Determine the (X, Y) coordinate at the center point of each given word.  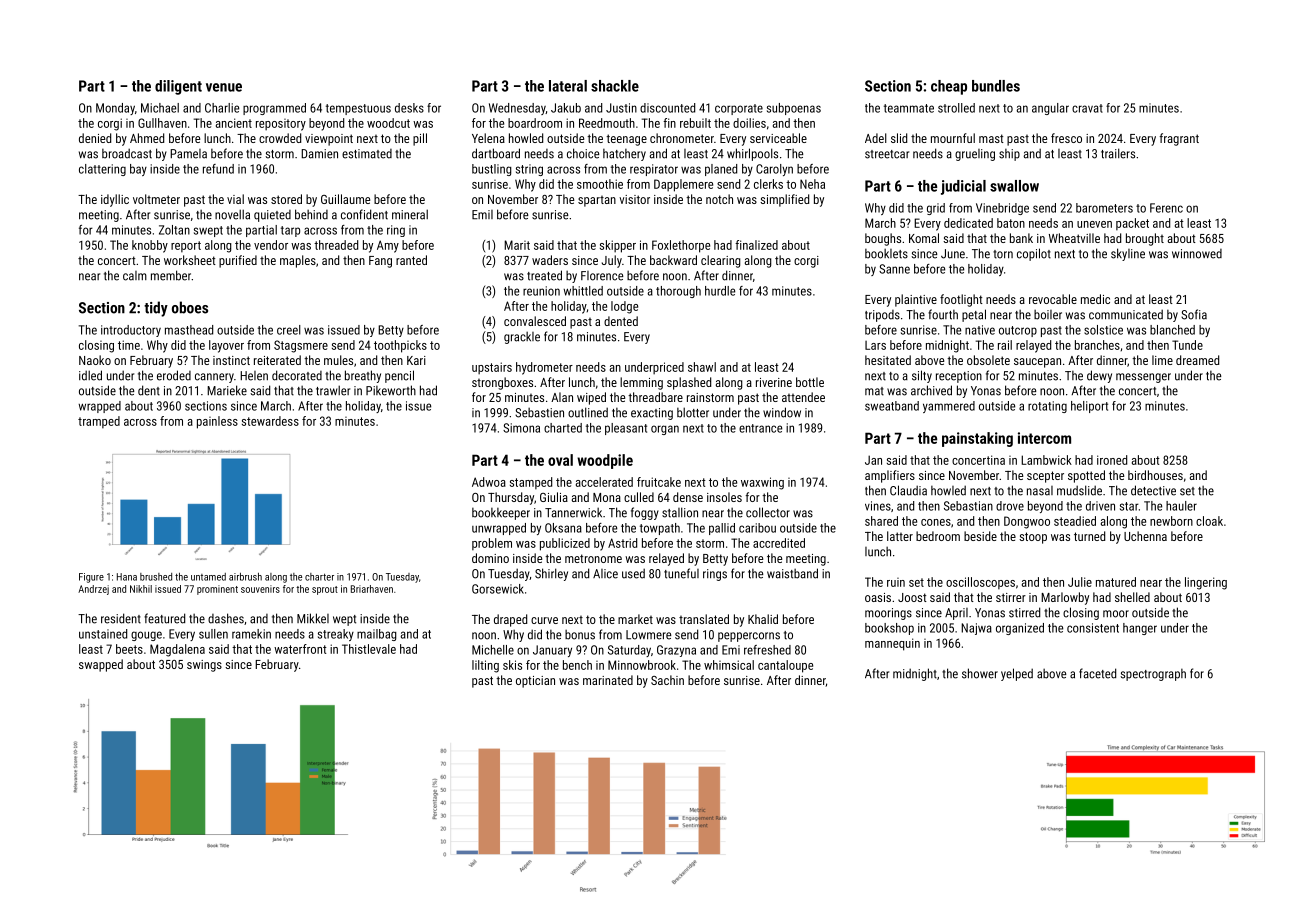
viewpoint (329, 140)
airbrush (245, 577)
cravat (1087, 108)
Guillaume (345, 199)
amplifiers (890, 476)
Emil (482, 215)
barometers (1104, 208)
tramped (99, 422)
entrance (760, 428)
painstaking (977, 439)
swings (204, 666)
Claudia (908, 490)
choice (583, 153)
